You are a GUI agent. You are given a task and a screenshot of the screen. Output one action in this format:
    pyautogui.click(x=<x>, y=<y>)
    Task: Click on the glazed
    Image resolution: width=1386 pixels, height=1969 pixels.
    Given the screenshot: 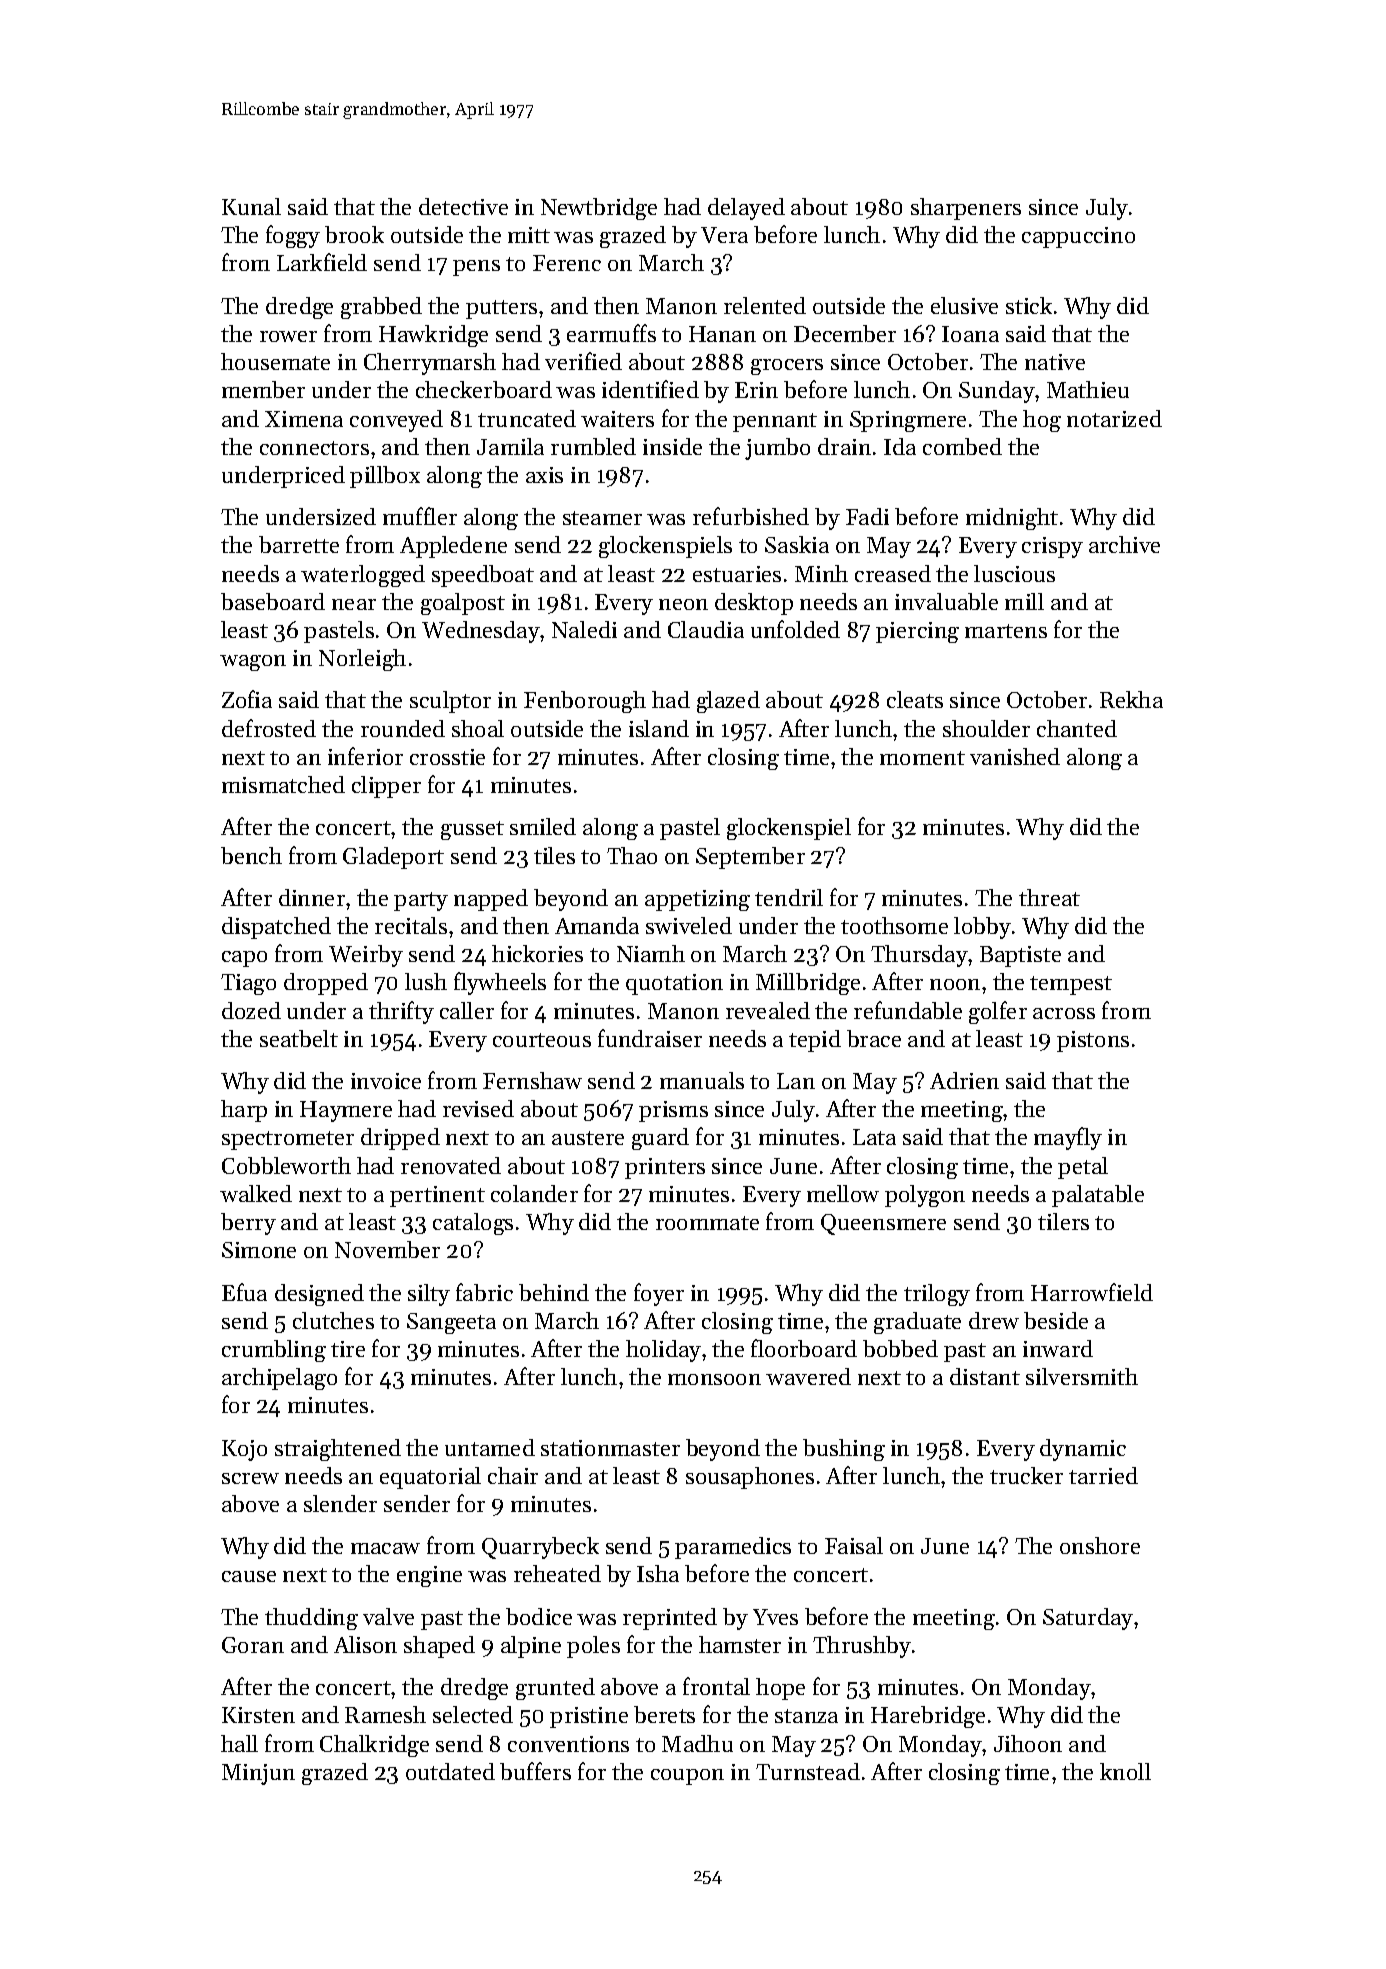 What is the action you would take?
    pyautogui.click(x=728, y=702)
